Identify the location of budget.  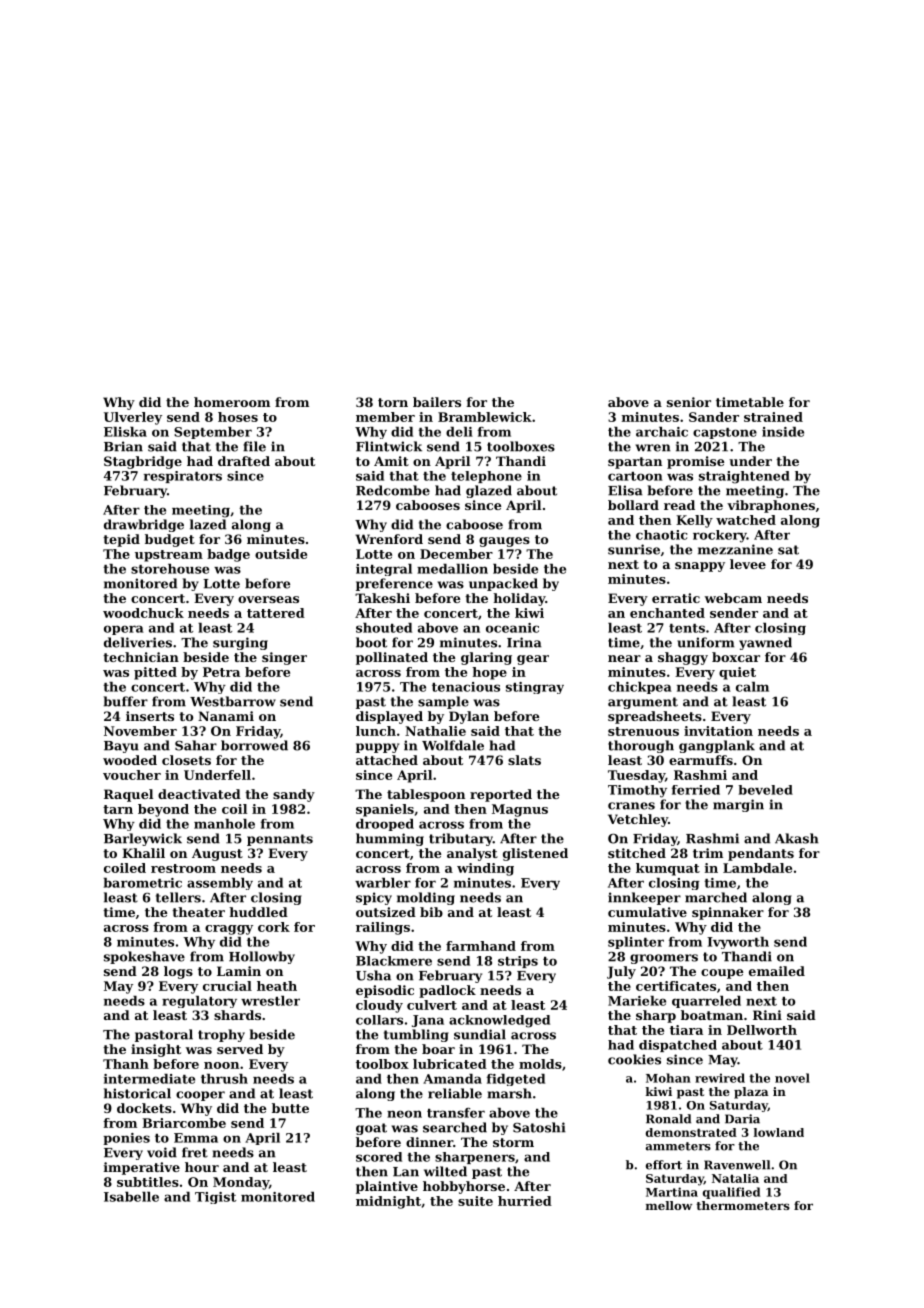
(170, 540).
